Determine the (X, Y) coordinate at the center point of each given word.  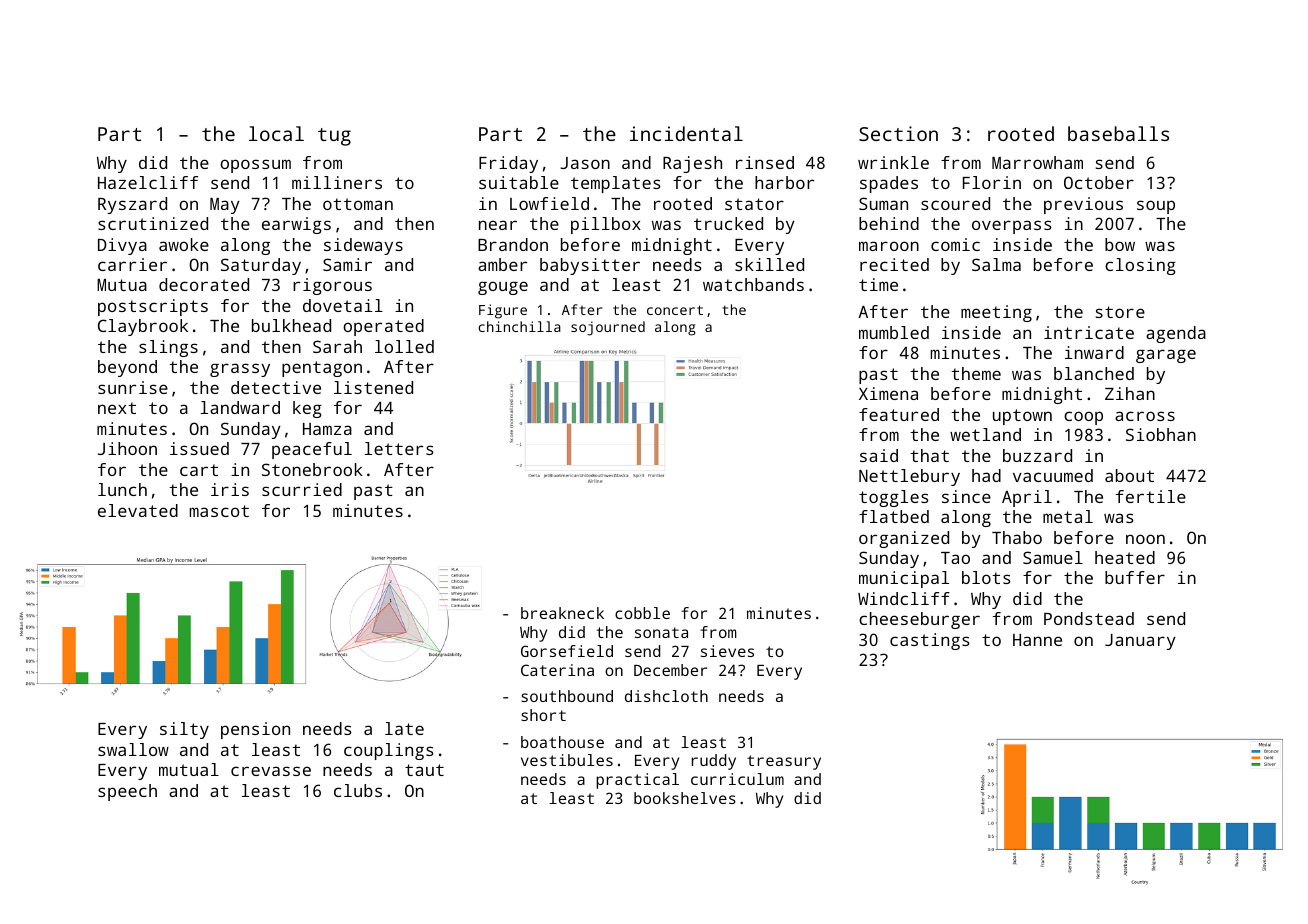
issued (199, 448)
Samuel (1053, 557)
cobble (642, 613)
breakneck (562, 613)
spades (889, 184)
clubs (358, 790)
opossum (255, 166)
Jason (585, 163)
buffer (1135, 577)
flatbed (894, 516)
